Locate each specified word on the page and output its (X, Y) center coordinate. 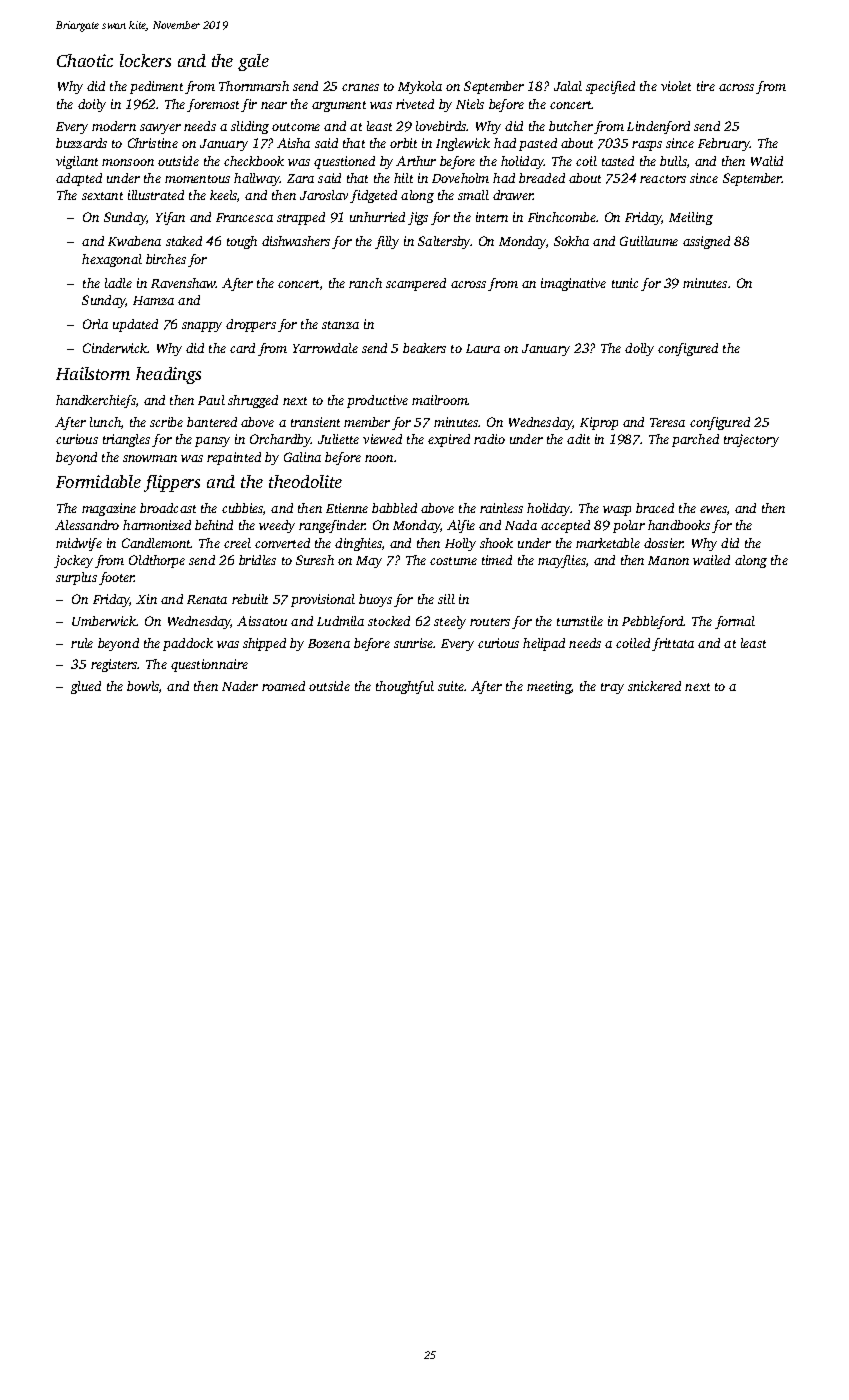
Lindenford (658, 127)
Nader (240, 686)
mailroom (440, 400)
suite (451, 686)
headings (168, 375)
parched (695, 440)
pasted (538, 144)
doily (92, 105)
